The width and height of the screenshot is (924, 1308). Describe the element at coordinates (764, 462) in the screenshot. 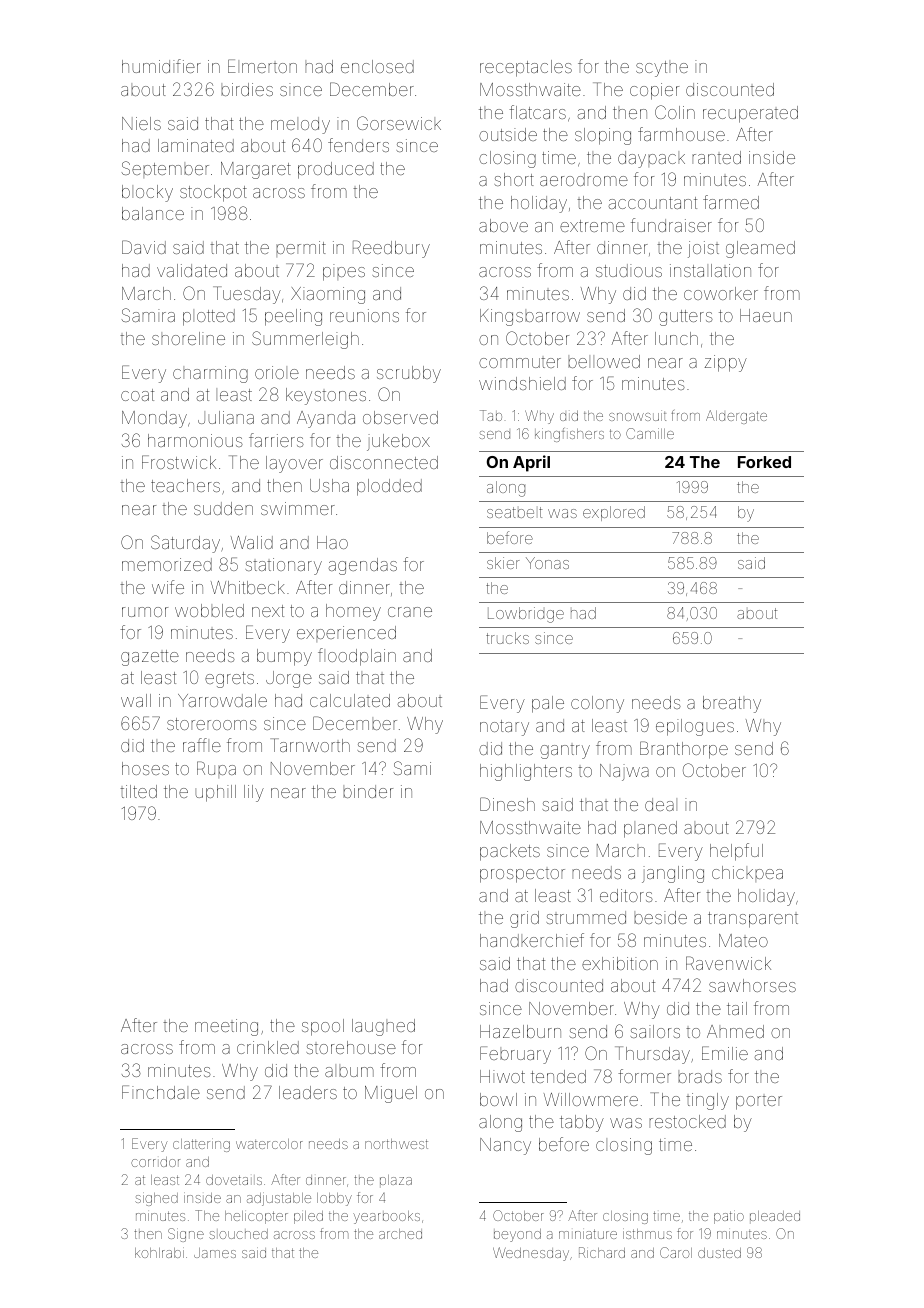

I see `Forked` at that location.
